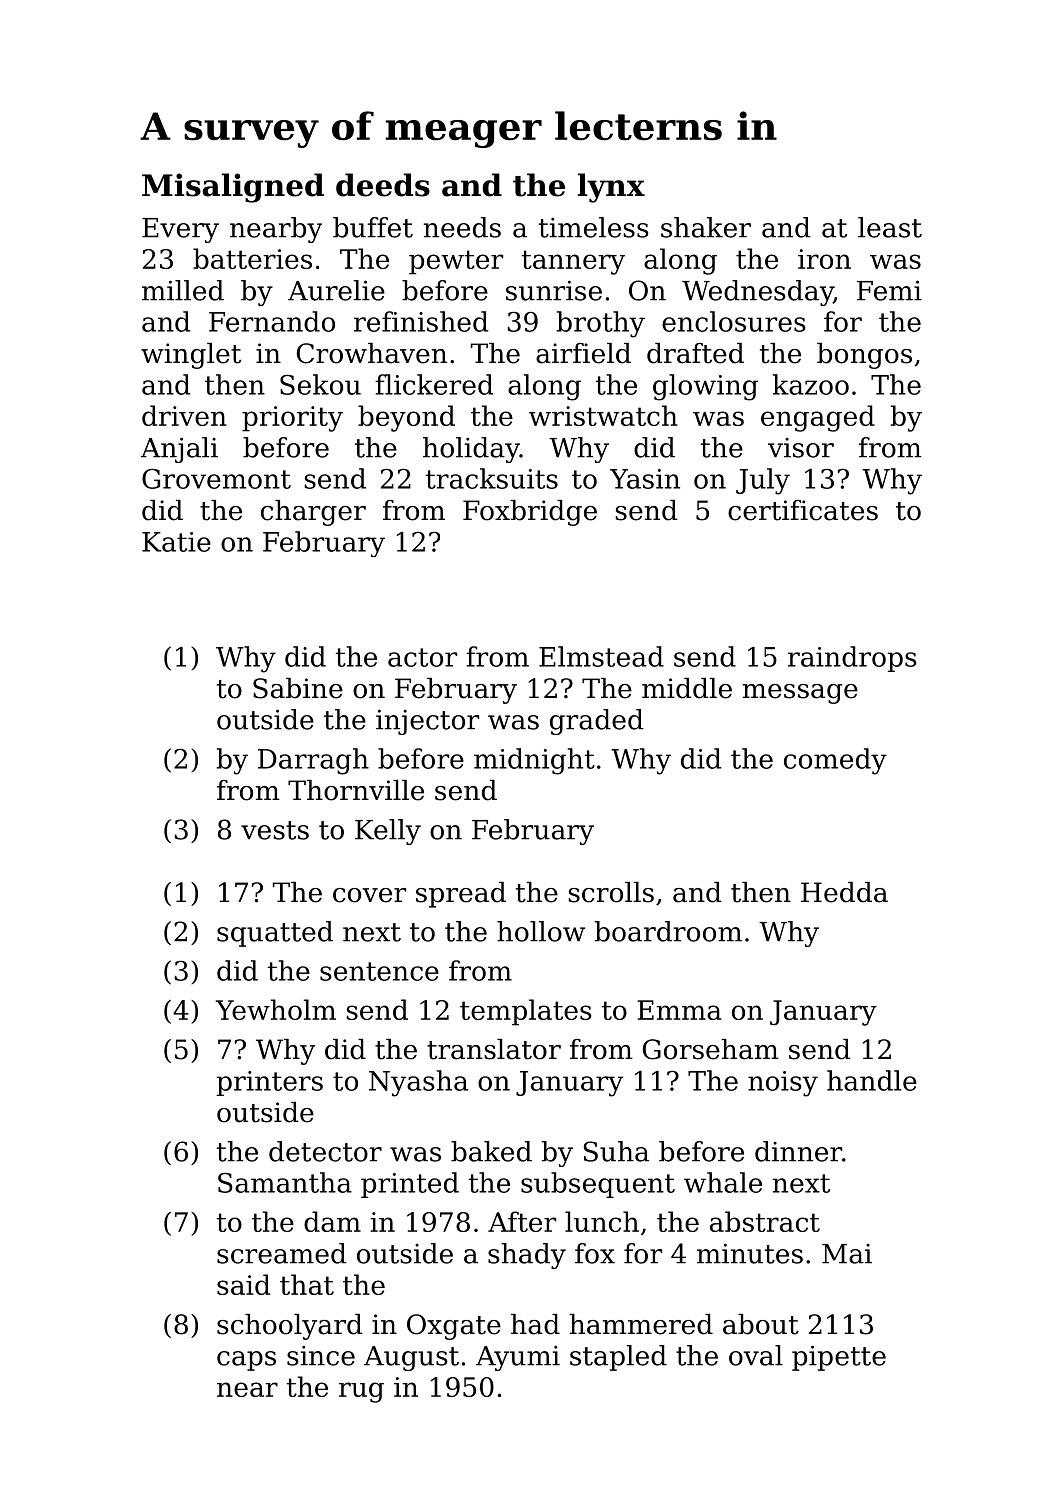 The width and height of the image is (1063, 1509). Describe the element at coordinates (246, 1361) in the image. I see `caps` at that location.
